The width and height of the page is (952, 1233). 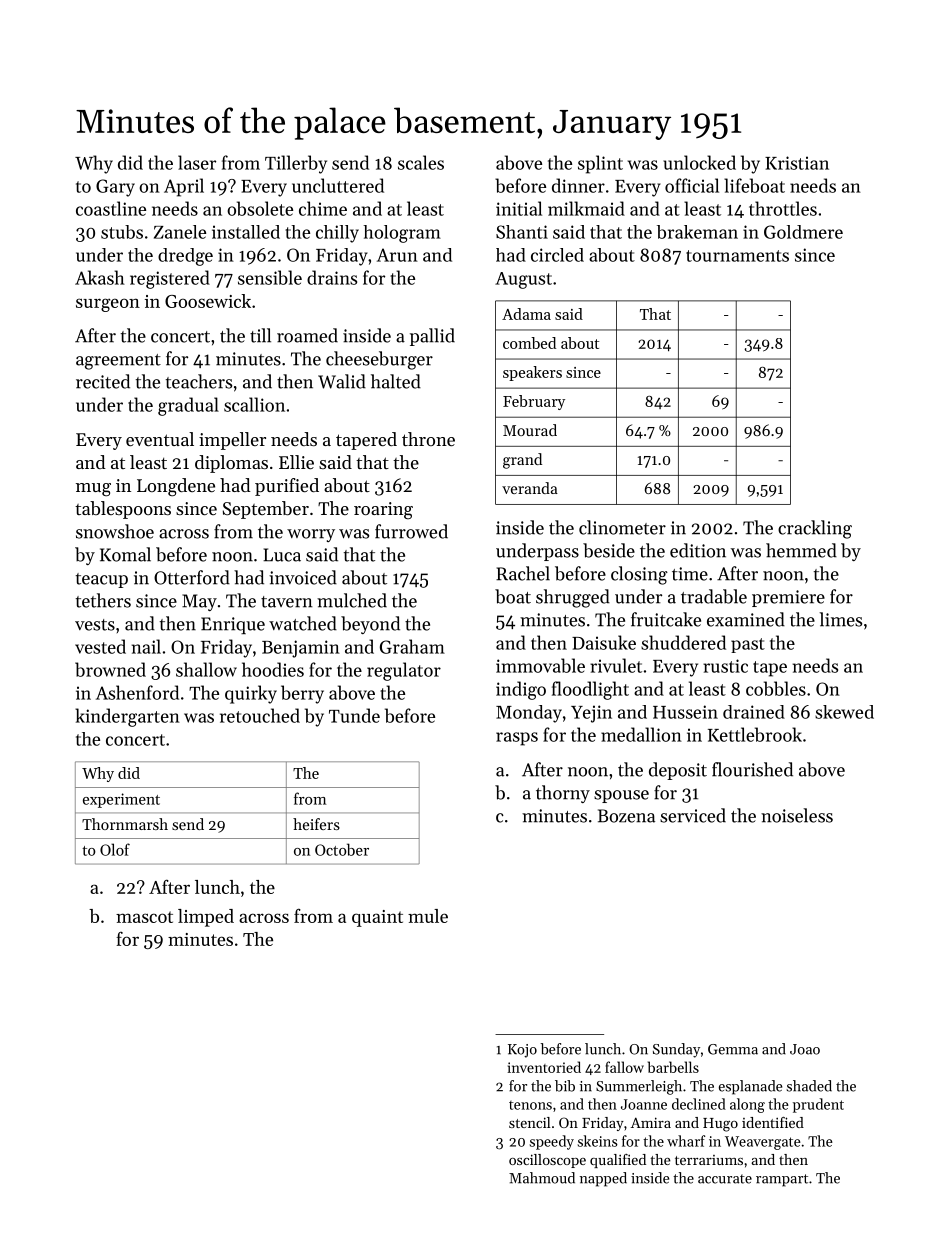 I want to click on Tunde, so click(x=354, y=715).
